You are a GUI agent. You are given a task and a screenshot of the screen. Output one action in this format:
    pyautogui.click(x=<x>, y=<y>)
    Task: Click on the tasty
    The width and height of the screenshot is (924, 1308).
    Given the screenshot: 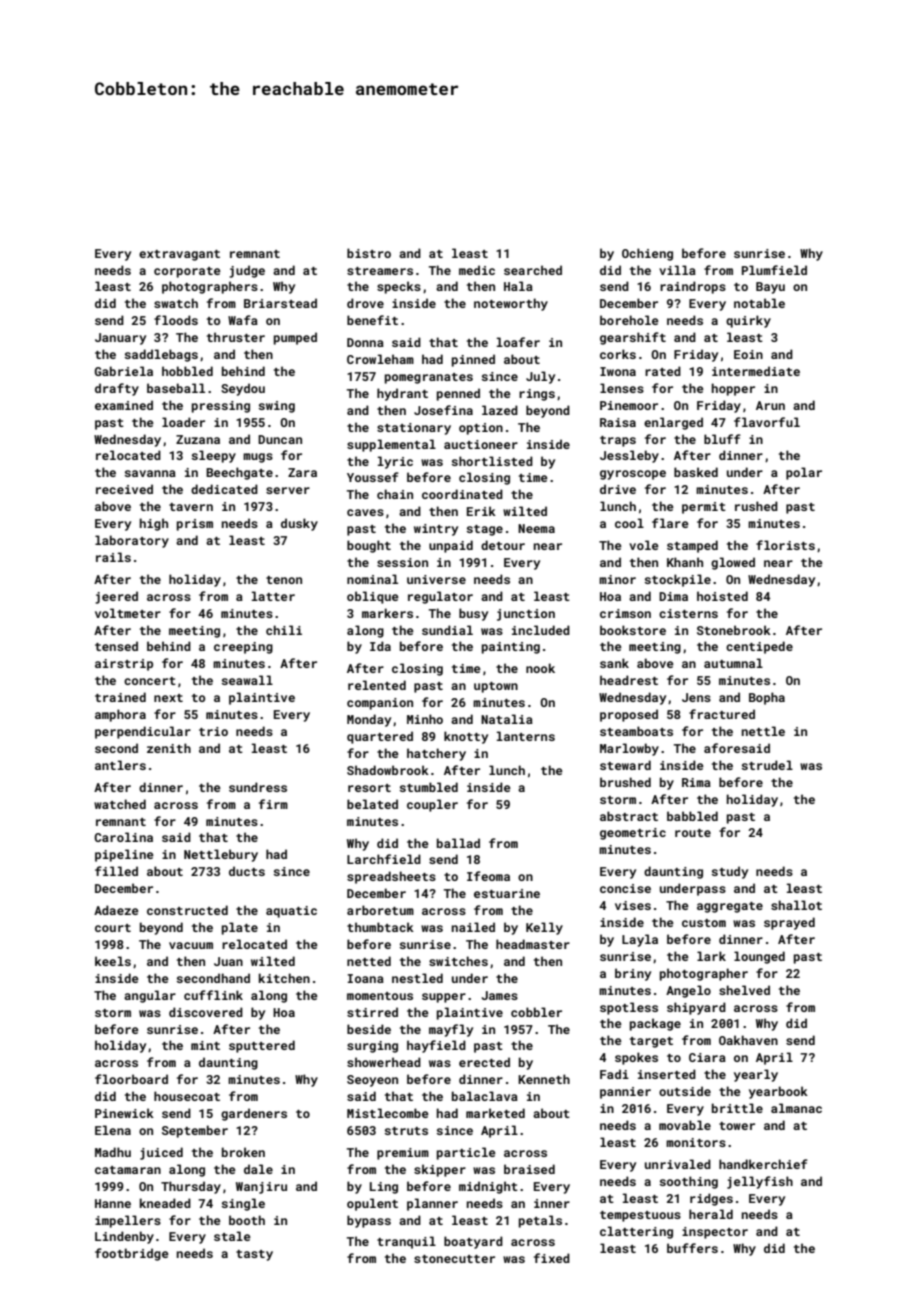 What is the action you would take?
    pyautogui.click(x=254, y=1255)
